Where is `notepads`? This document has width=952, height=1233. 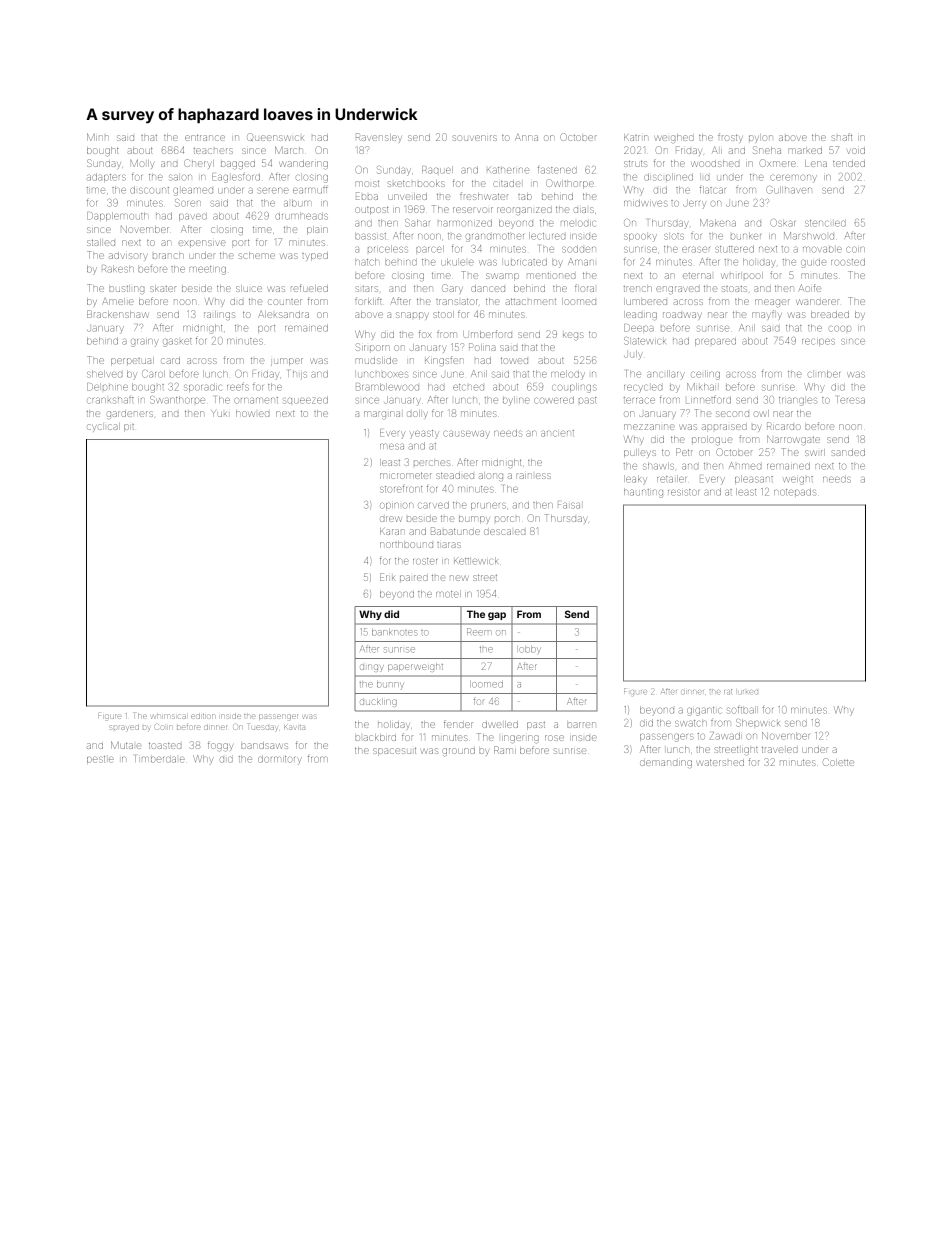 notepads is located at coordinates (794, 492).
